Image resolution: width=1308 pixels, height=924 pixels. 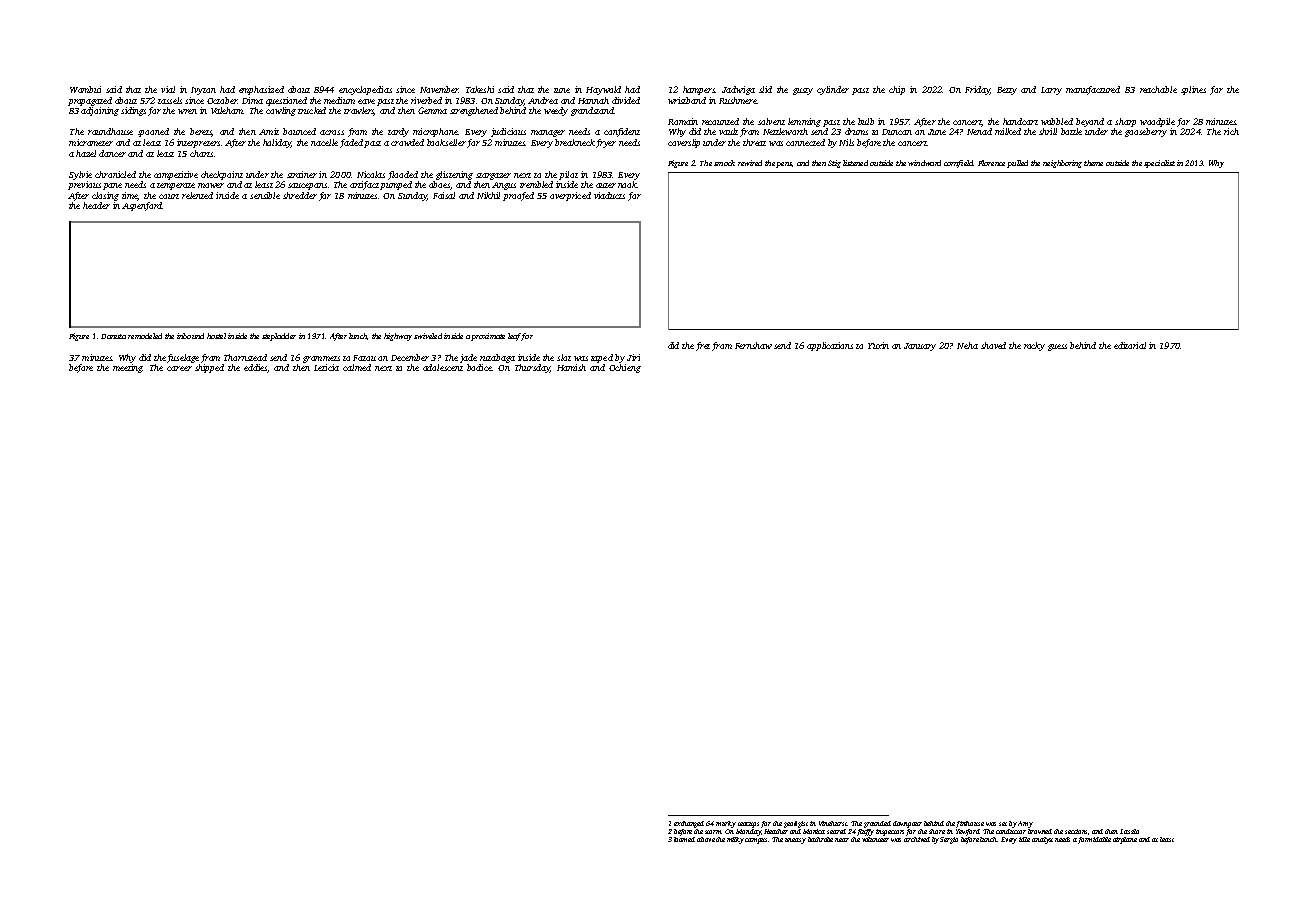 What do you see at coordinates (515, 337) in the screenshot?
I see `leaf` at bounding box center [515, 337].
